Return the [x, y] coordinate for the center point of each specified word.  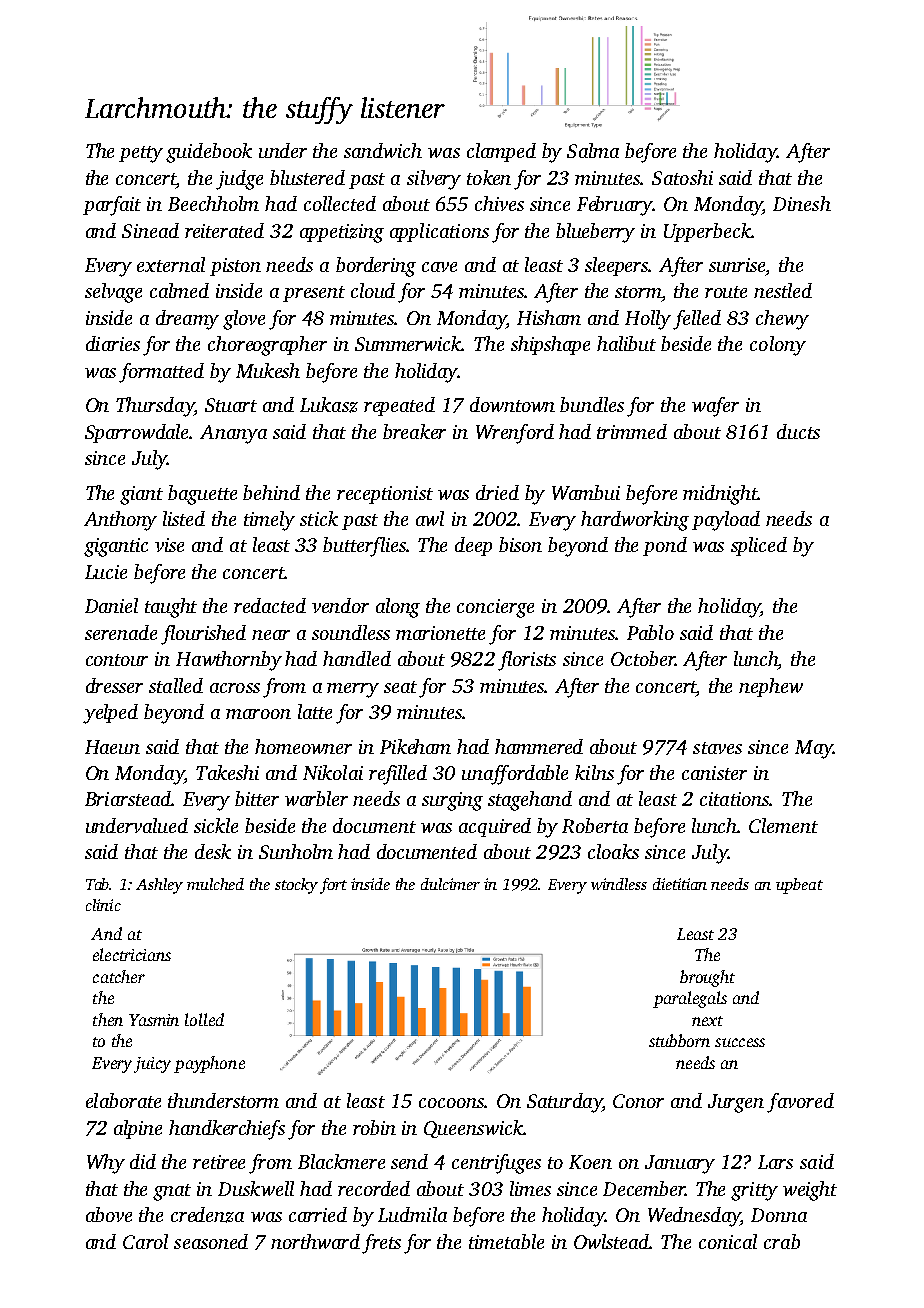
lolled [204, 1019]
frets [381, 1244]
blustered [307, 177]
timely [269, 521]
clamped [501, 152]
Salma [593, 150]
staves [717, 748]
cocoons [451, 1103]
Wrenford [515, 434]
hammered [539, 746]
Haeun [112, 747]
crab [782, 1241]
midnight [720, 495]
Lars [775, 1162]
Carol [145, 1241]
